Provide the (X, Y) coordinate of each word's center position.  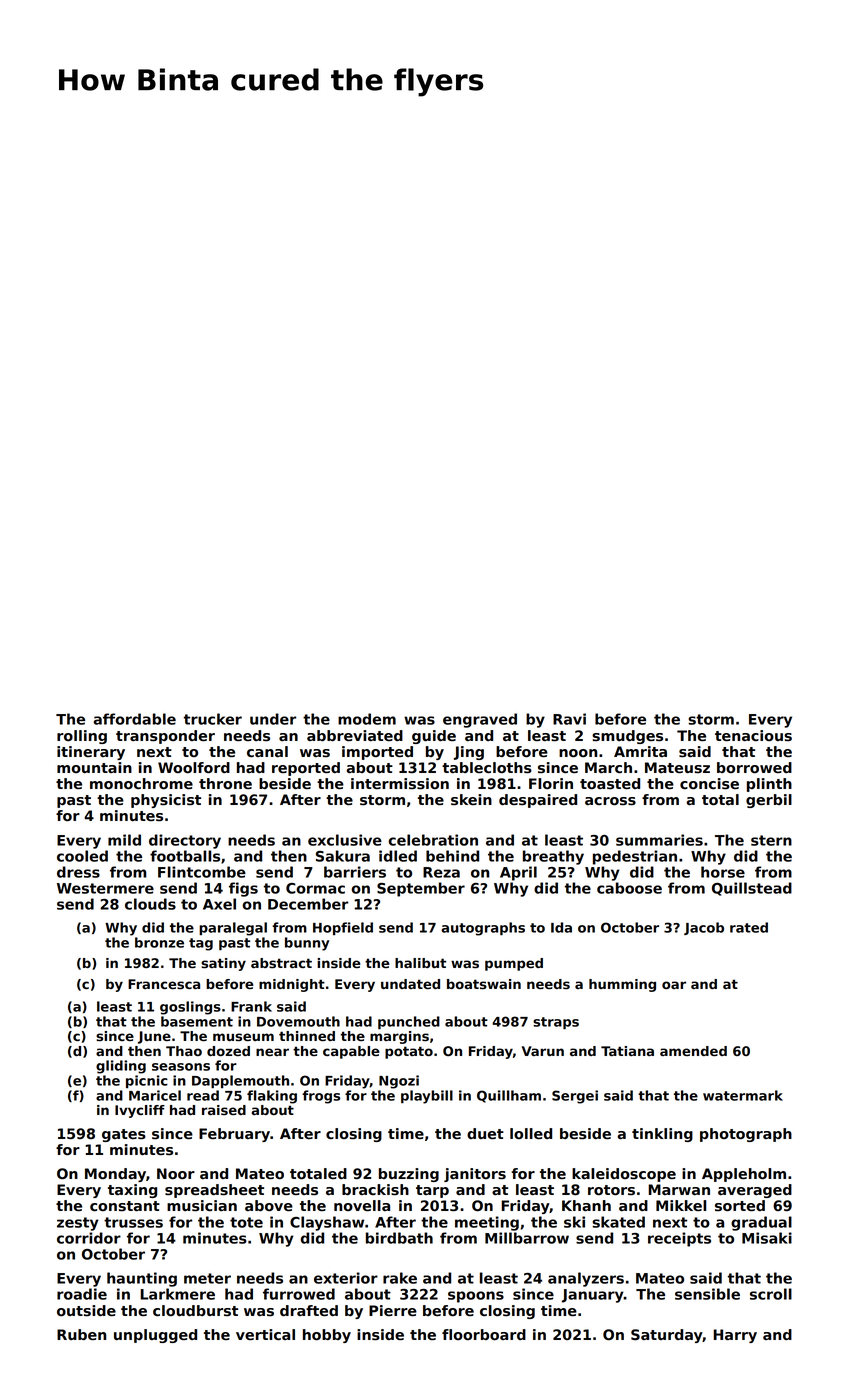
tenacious (753, 735)
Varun (543, 1051)
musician (202, 1206)
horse (723, 872)
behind (452, 856)
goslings (190, 1008)
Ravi (569, 719)
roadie (82, 1294)
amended (693, 1051)
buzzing (409, 1175)
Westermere (105, 888)
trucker (213, 719)
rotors (611, 1190)
